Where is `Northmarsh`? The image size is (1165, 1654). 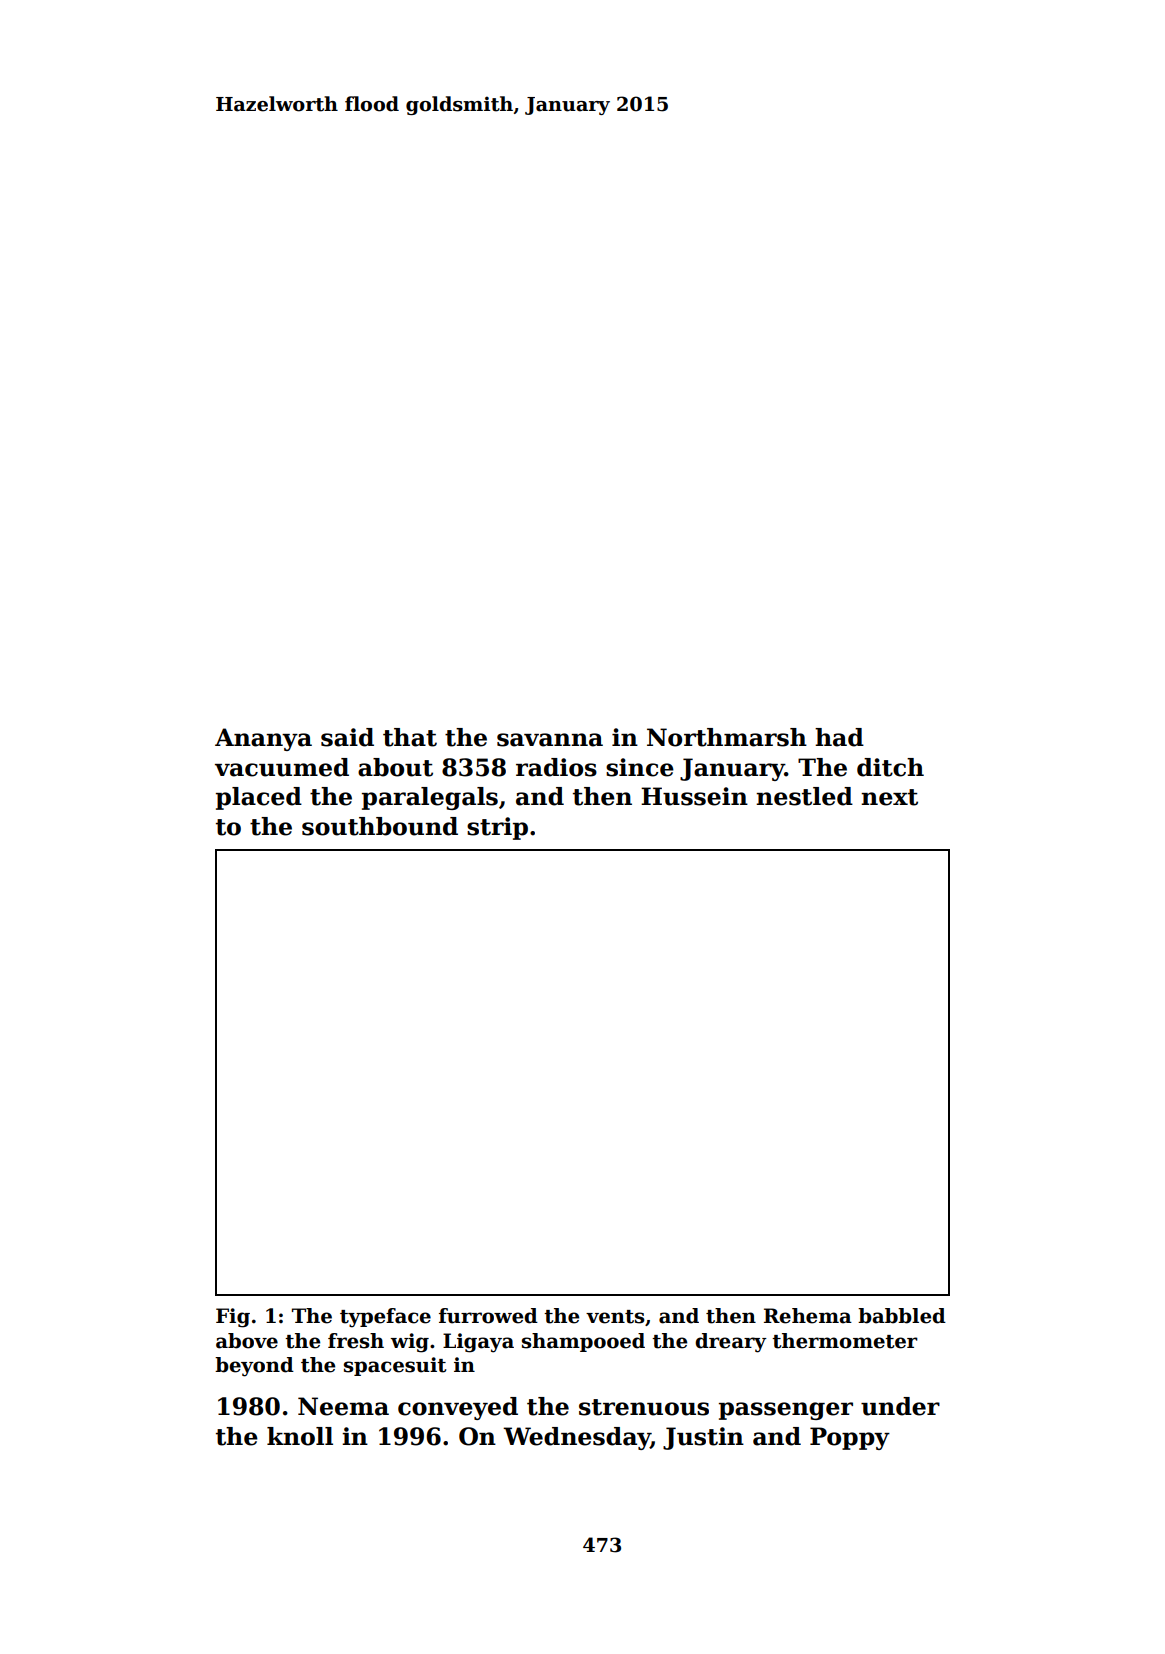 Northmarsh is located at coordinates (727, 737).
